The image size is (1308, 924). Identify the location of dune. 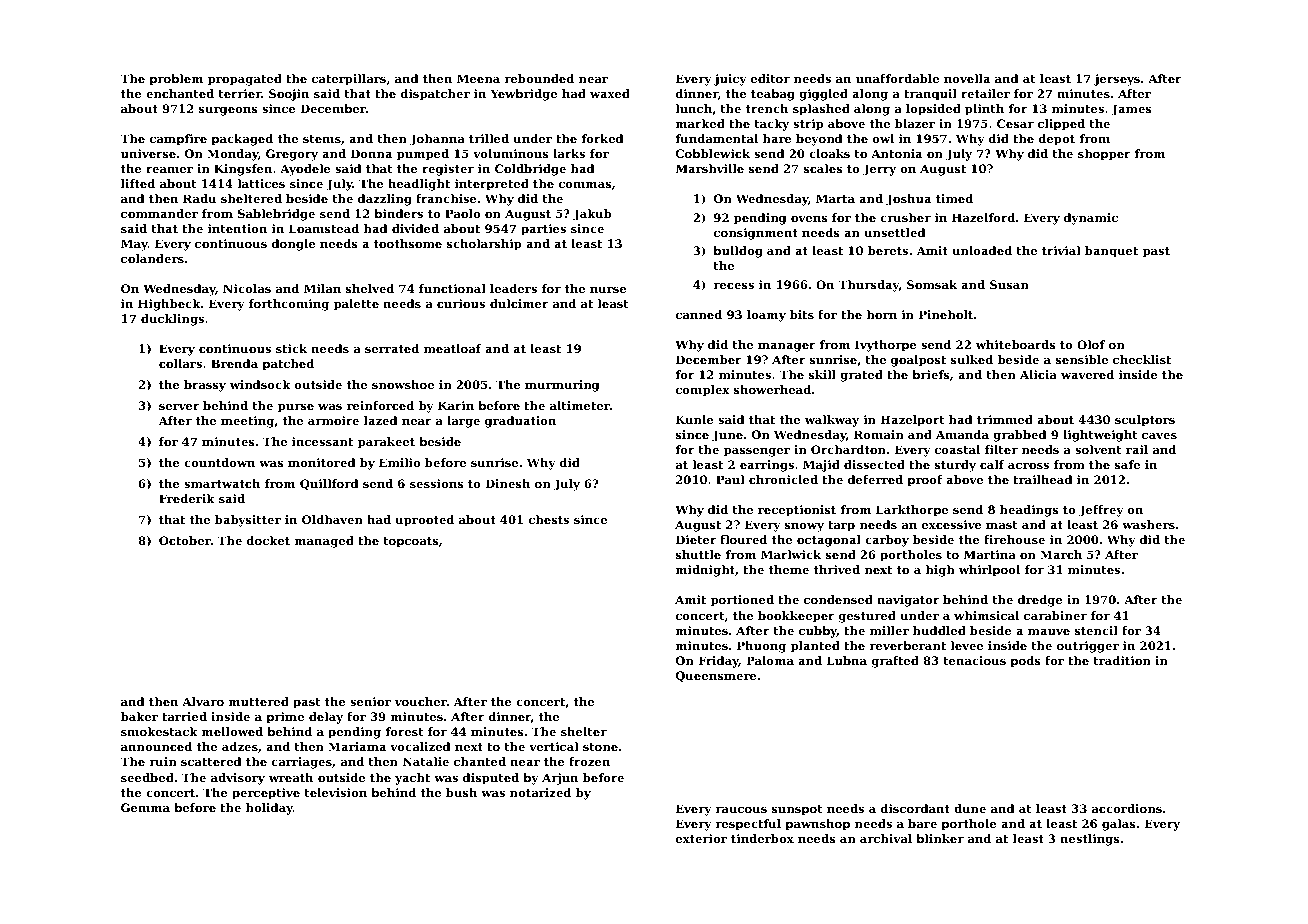
(970, 808).
